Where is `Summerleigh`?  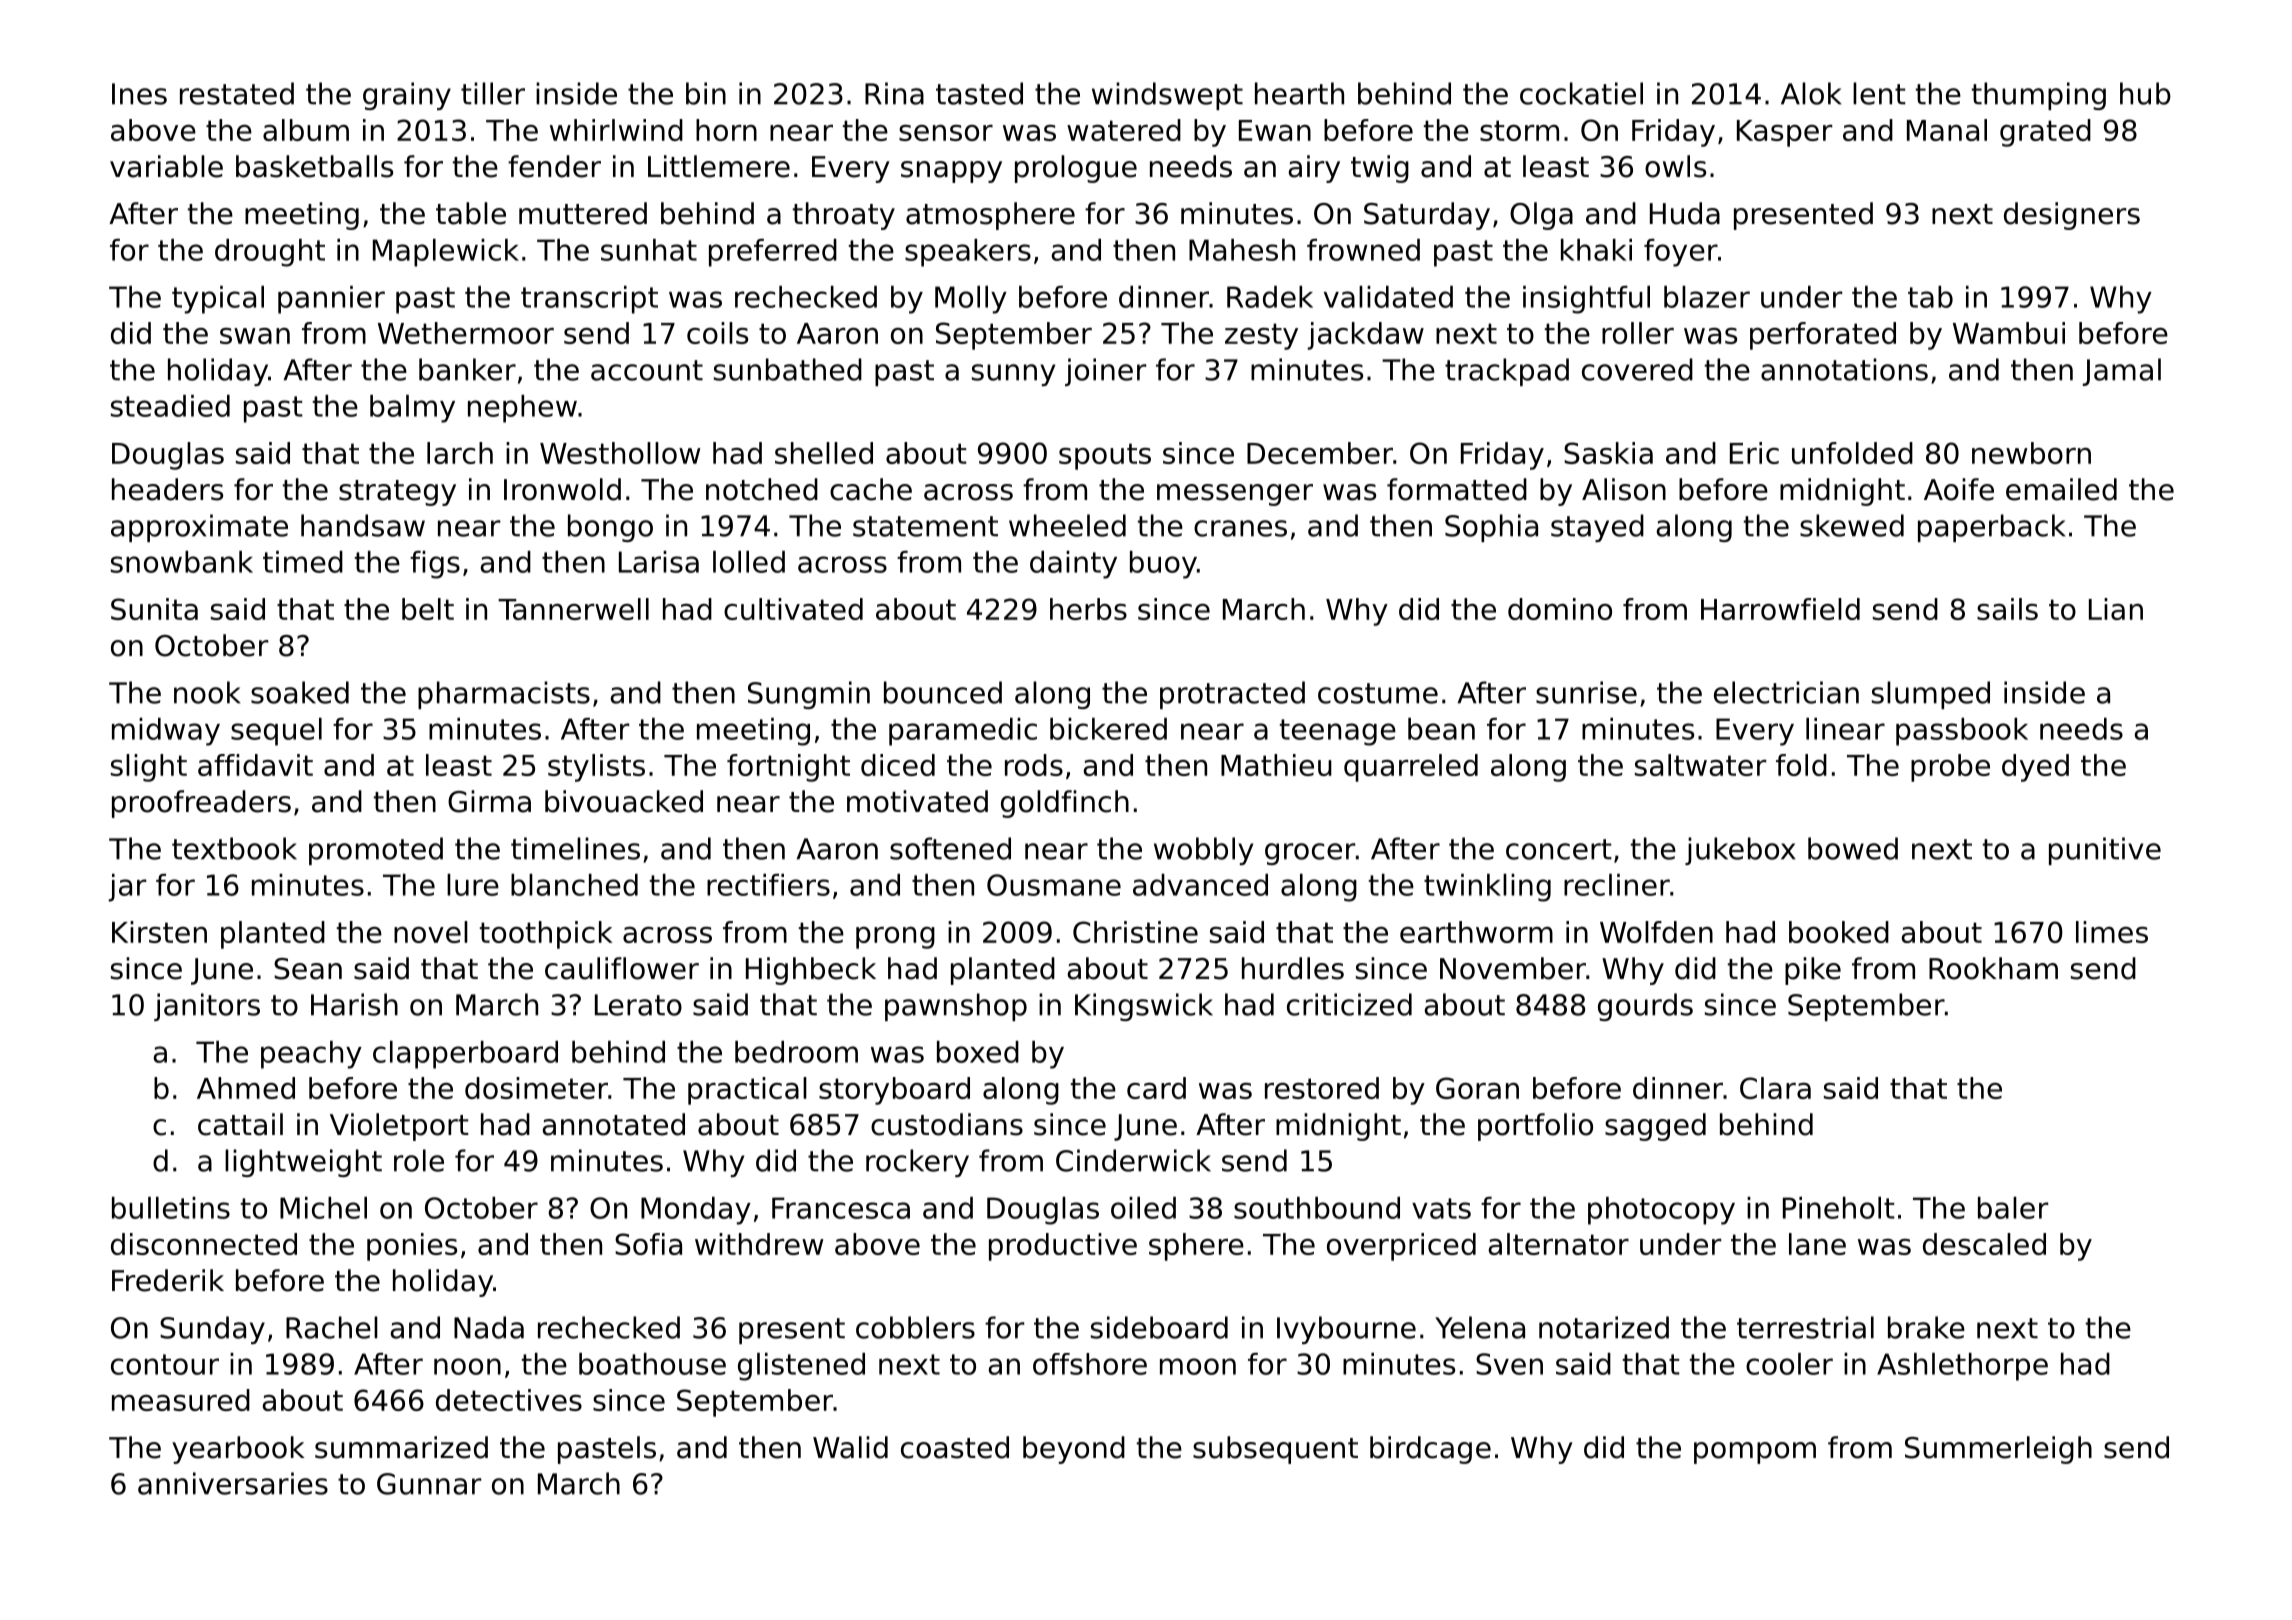 Summerleigh is located at coordinates (1998, 1450).
